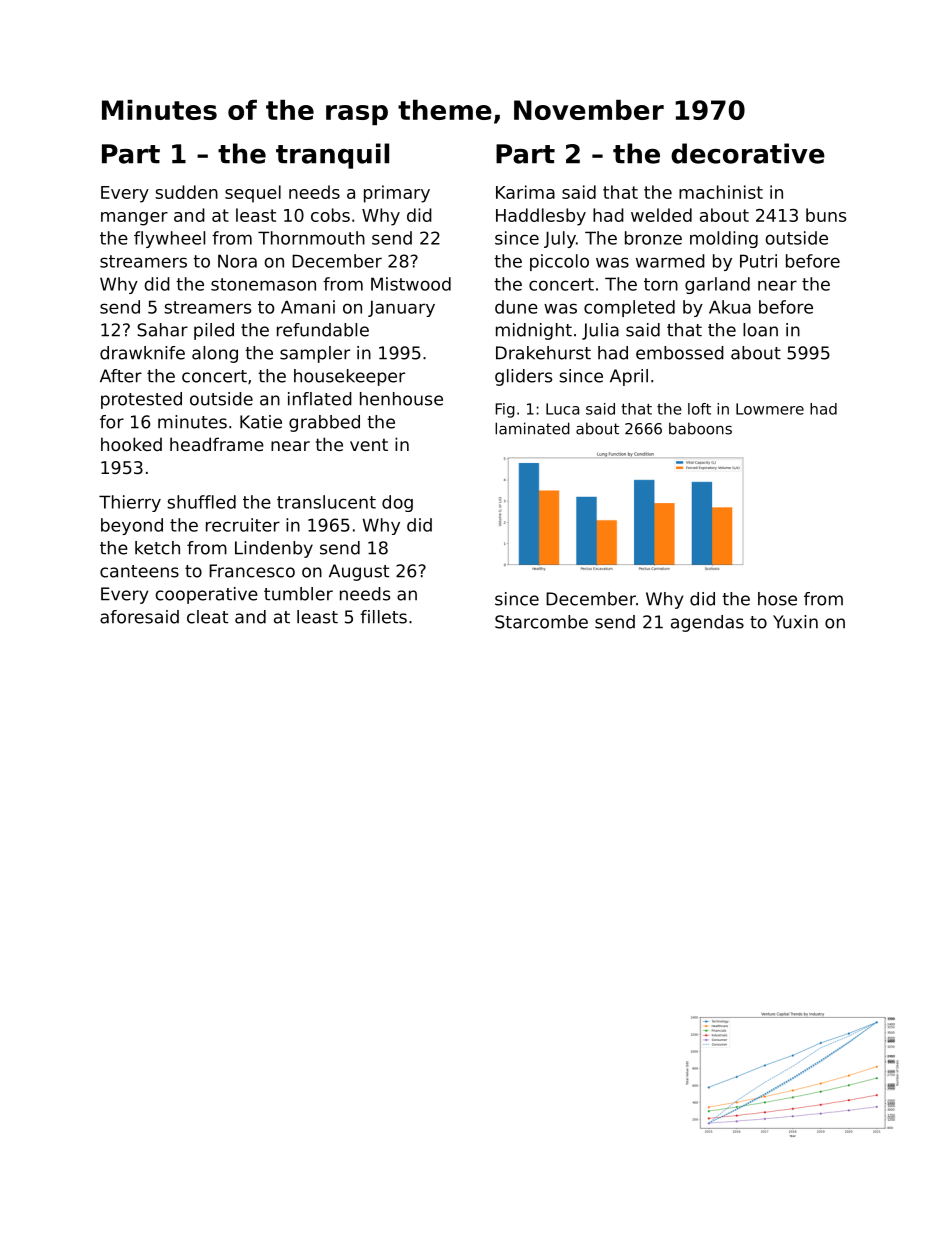  I want to click on manger, so click(134, 219).
